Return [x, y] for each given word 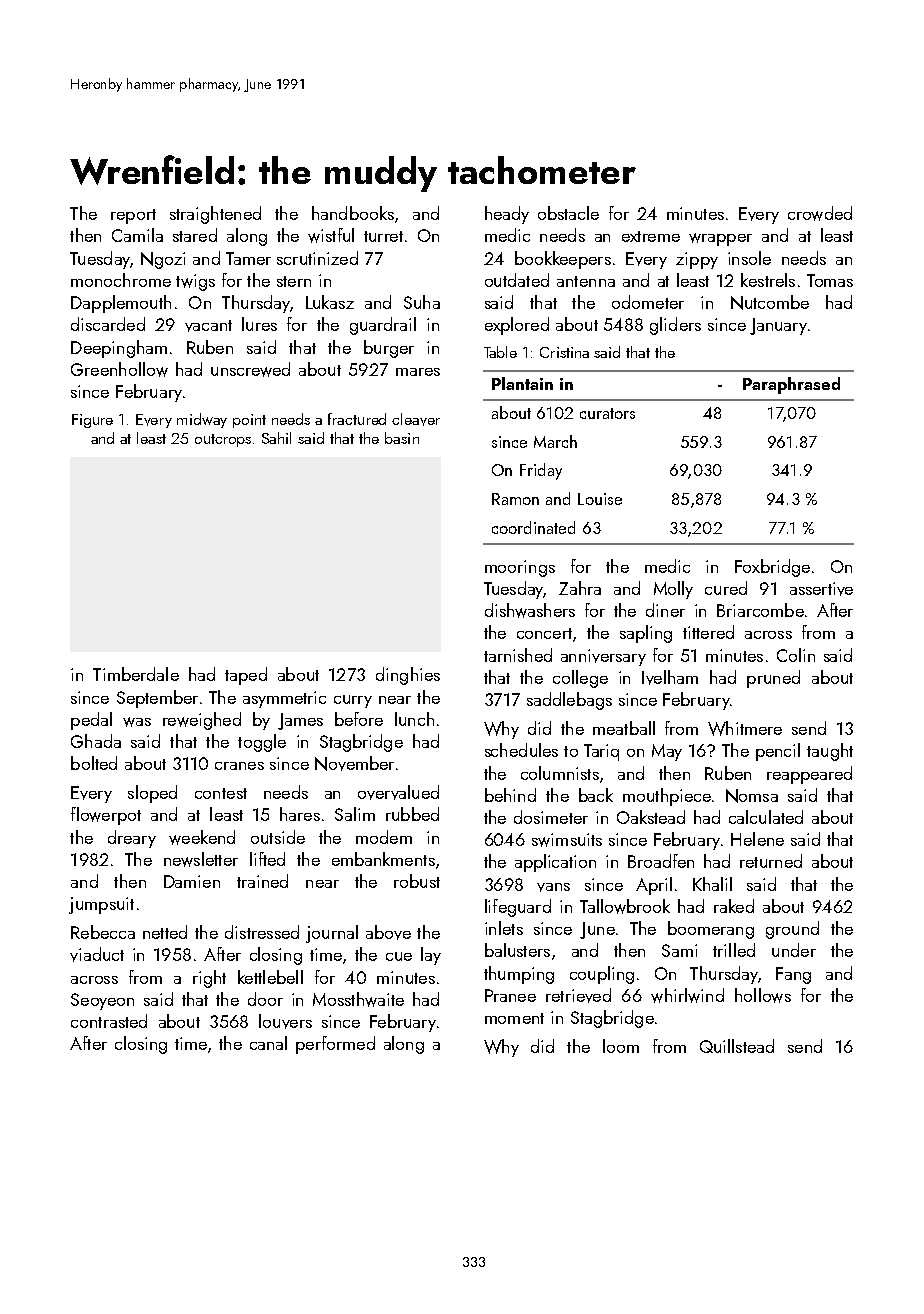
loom [621, 1046]
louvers [285, 1021]
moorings [520, 568]
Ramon [515, 499]
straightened [215, 215]
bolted [94, 763]
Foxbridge [772, 568]
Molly [673, 590]
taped [246, 676]
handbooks [353, 213]
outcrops [223, 440]
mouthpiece [667, 797]
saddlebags [569, 701]
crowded [820, 213]
